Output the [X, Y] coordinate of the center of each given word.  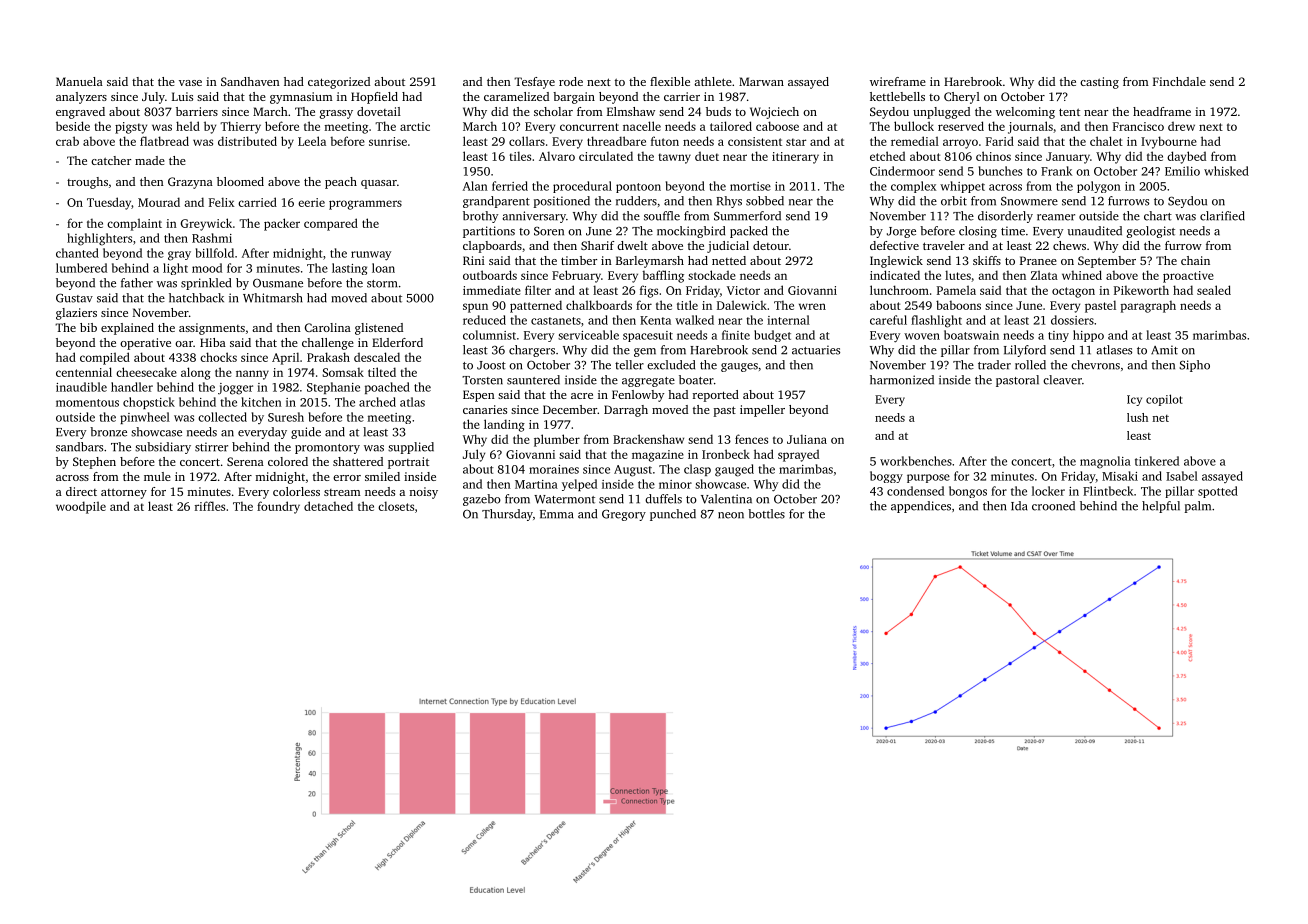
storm [382, 284]
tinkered [1157, 461]
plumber [557, 440]
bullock [914, 126]
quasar [379, 184]
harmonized [902, 380]
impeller [762, 411]
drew [1181, 126]
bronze [108, 432]
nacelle [642, 126]
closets [396, 506]
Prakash [328, 357]
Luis [182, 96]
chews [1069, 245]
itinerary [795, 158]
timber [579, 260]
